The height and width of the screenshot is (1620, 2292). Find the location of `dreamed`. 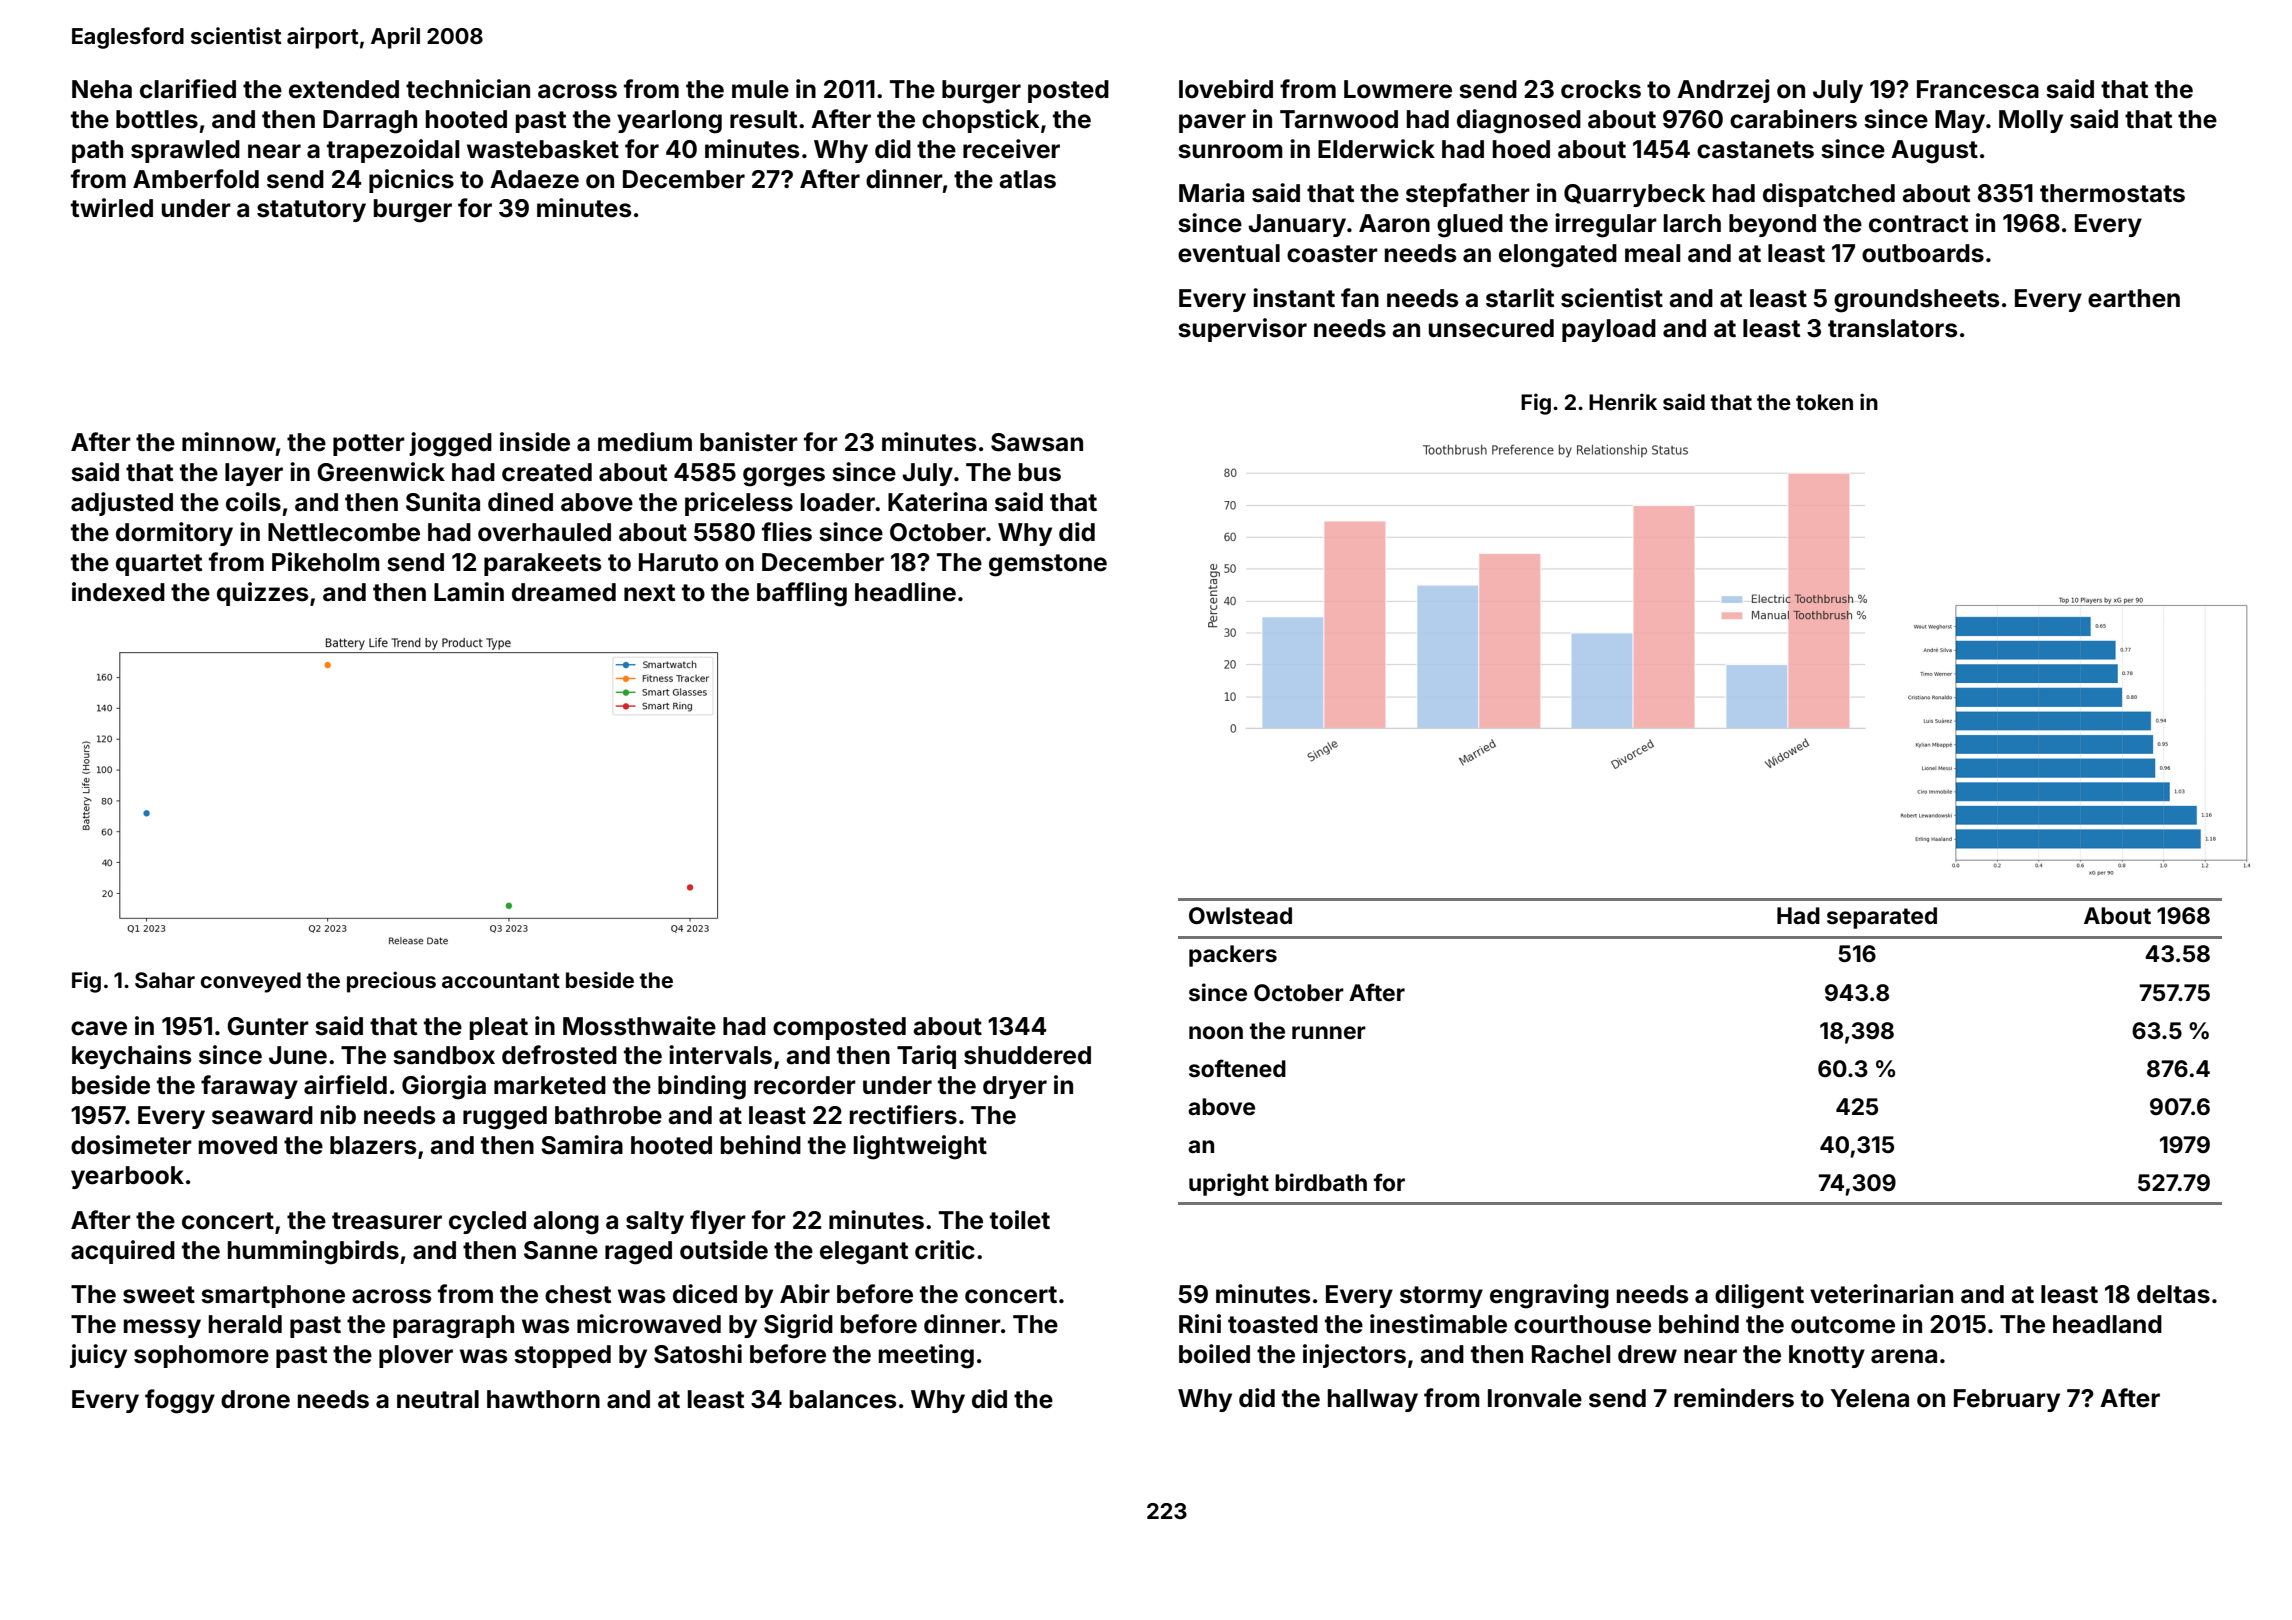

dreamed is located at coordinates (564, 592).
